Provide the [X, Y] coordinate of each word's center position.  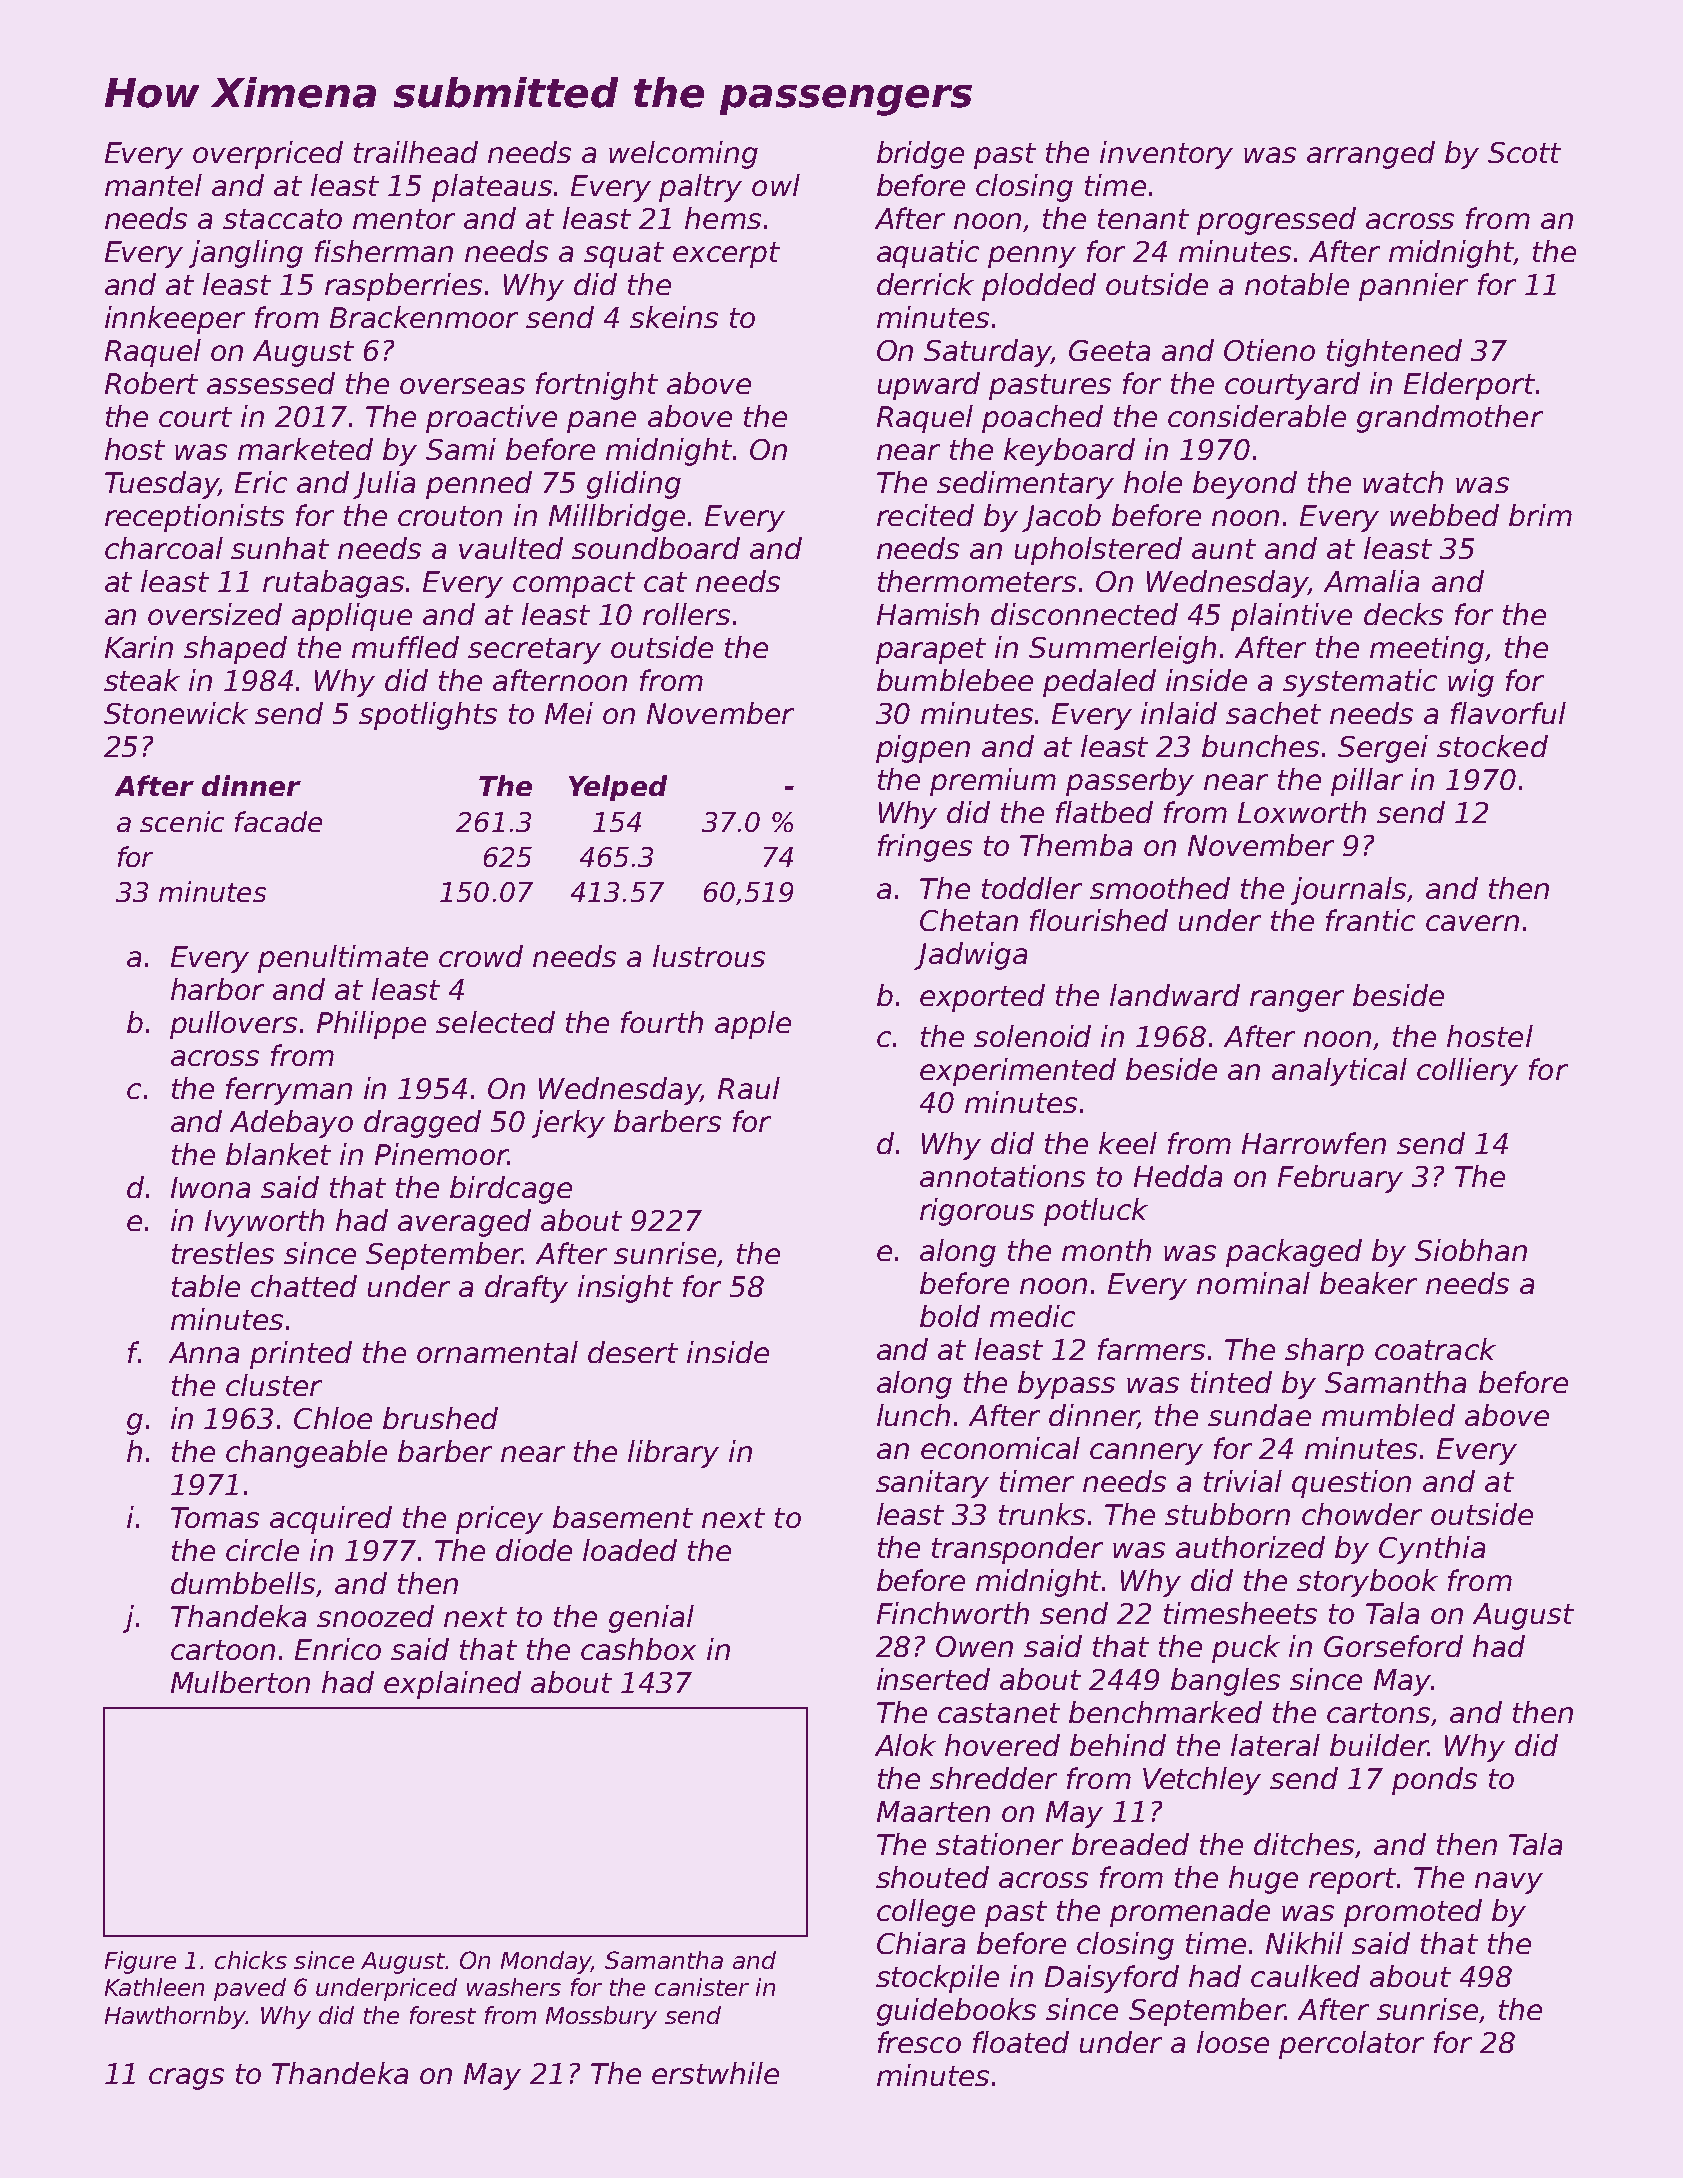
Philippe [371, 1025]
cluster [274, 1385]
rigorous [977, 1212]
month [1106, 1250]
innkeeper [175, 320]
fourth [662, 1022]
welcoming [683, 155]
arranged [1371, 155]
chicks [251, 1960]
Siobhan [1471, 1250]
